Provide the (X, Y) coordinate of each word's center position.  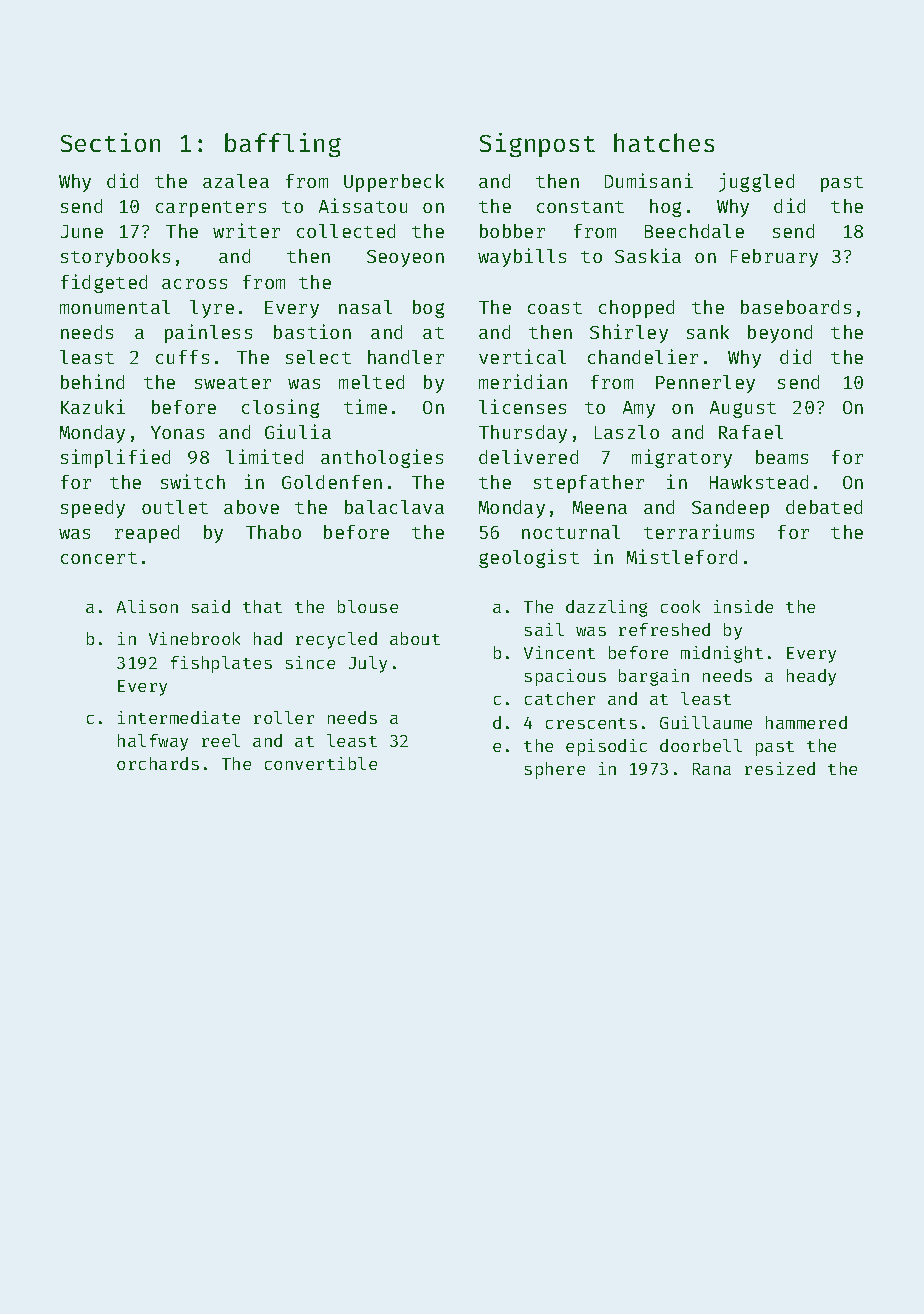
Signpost (537, 145)
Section (110, 142)
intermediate (179, 717)
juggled (756, 182)
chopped (636, 309)
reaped (147, 534)
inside (743, 606)
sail (544, 629)
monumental (115, 307)
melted (371, 382)
